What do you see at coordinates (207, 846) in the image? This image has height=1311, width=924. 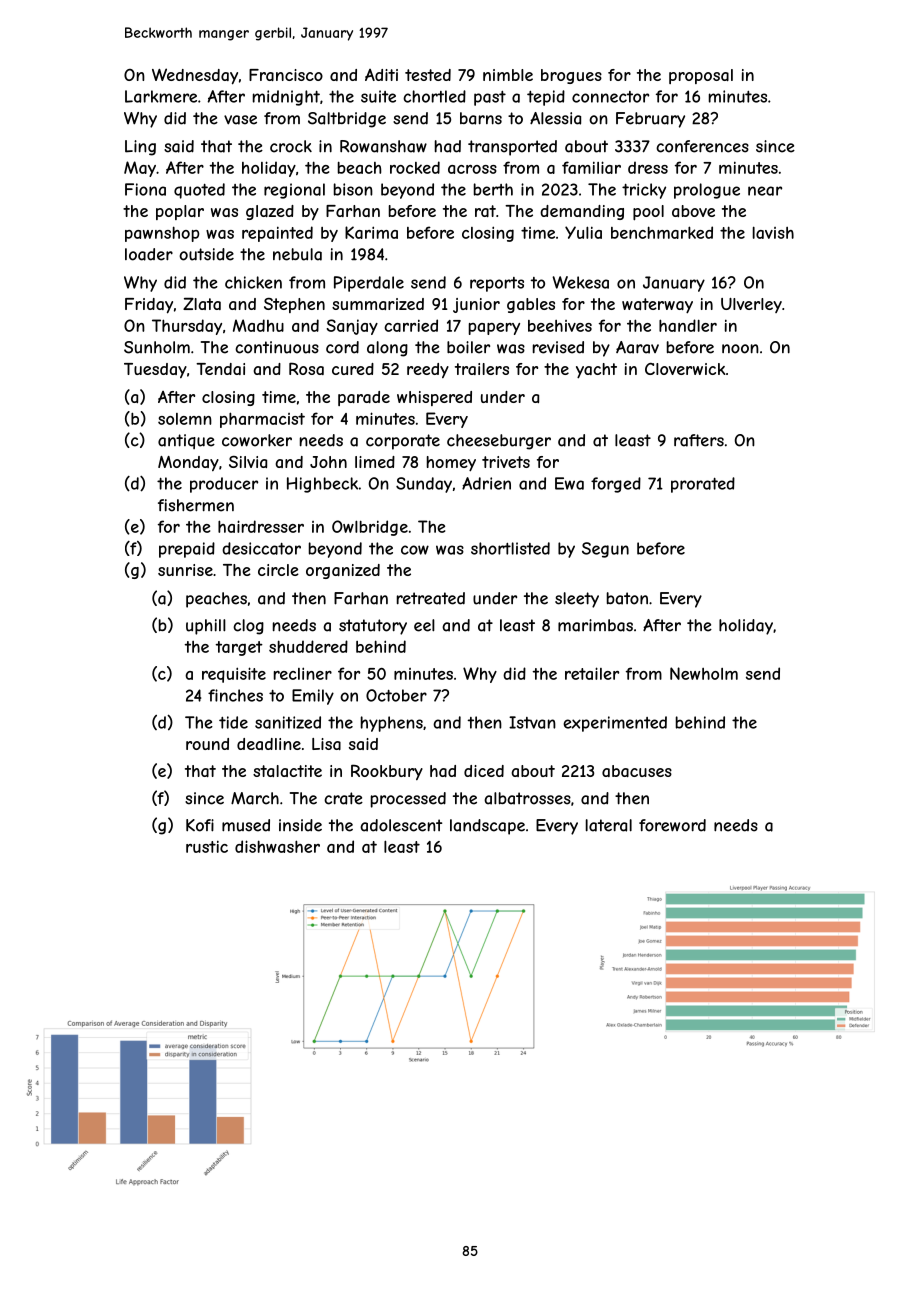 I see `rustic` at bounding box center [207, 846].
